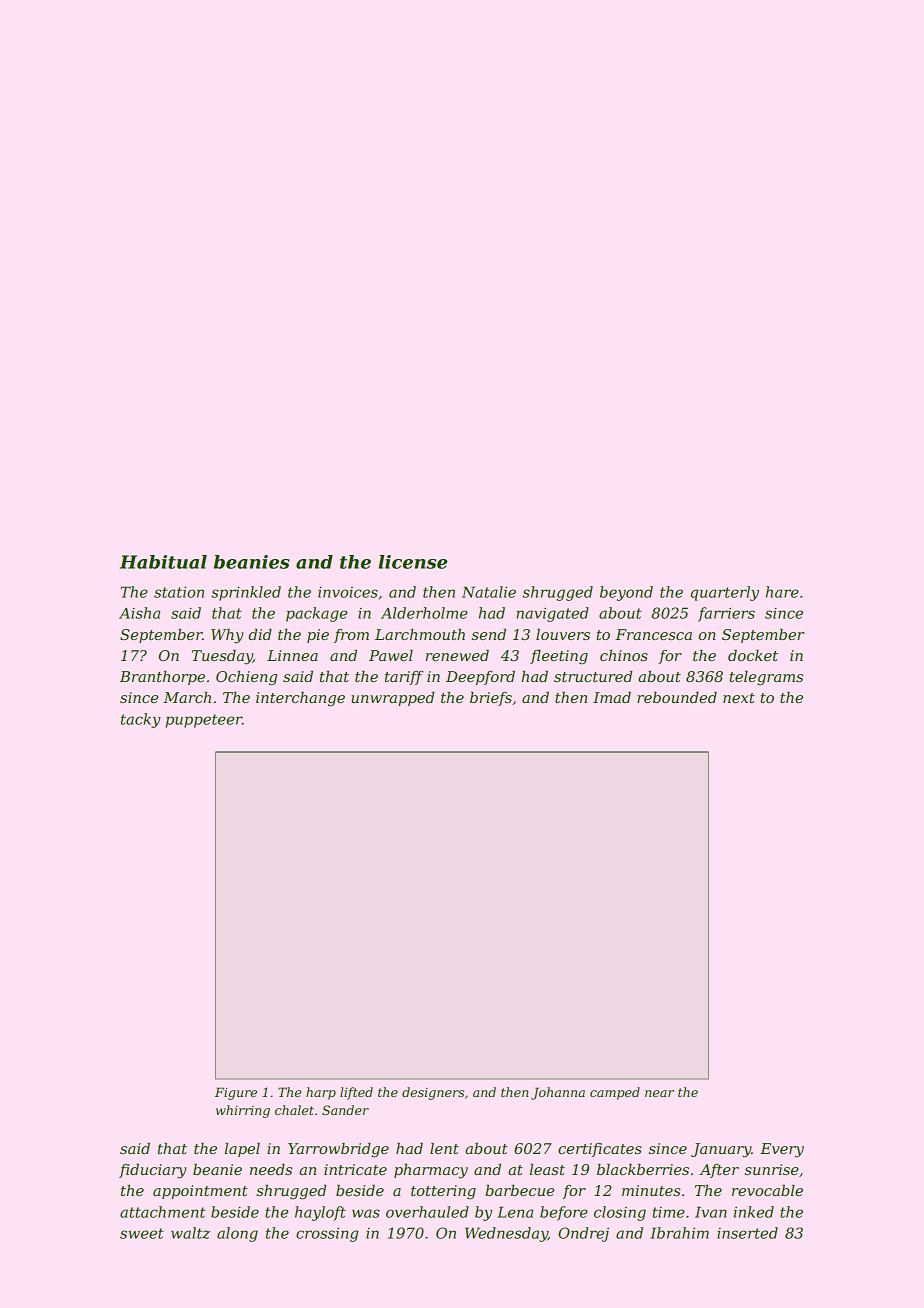 This page has height=1308, width=924. I want to click on Habitual, so click(163, 562).
